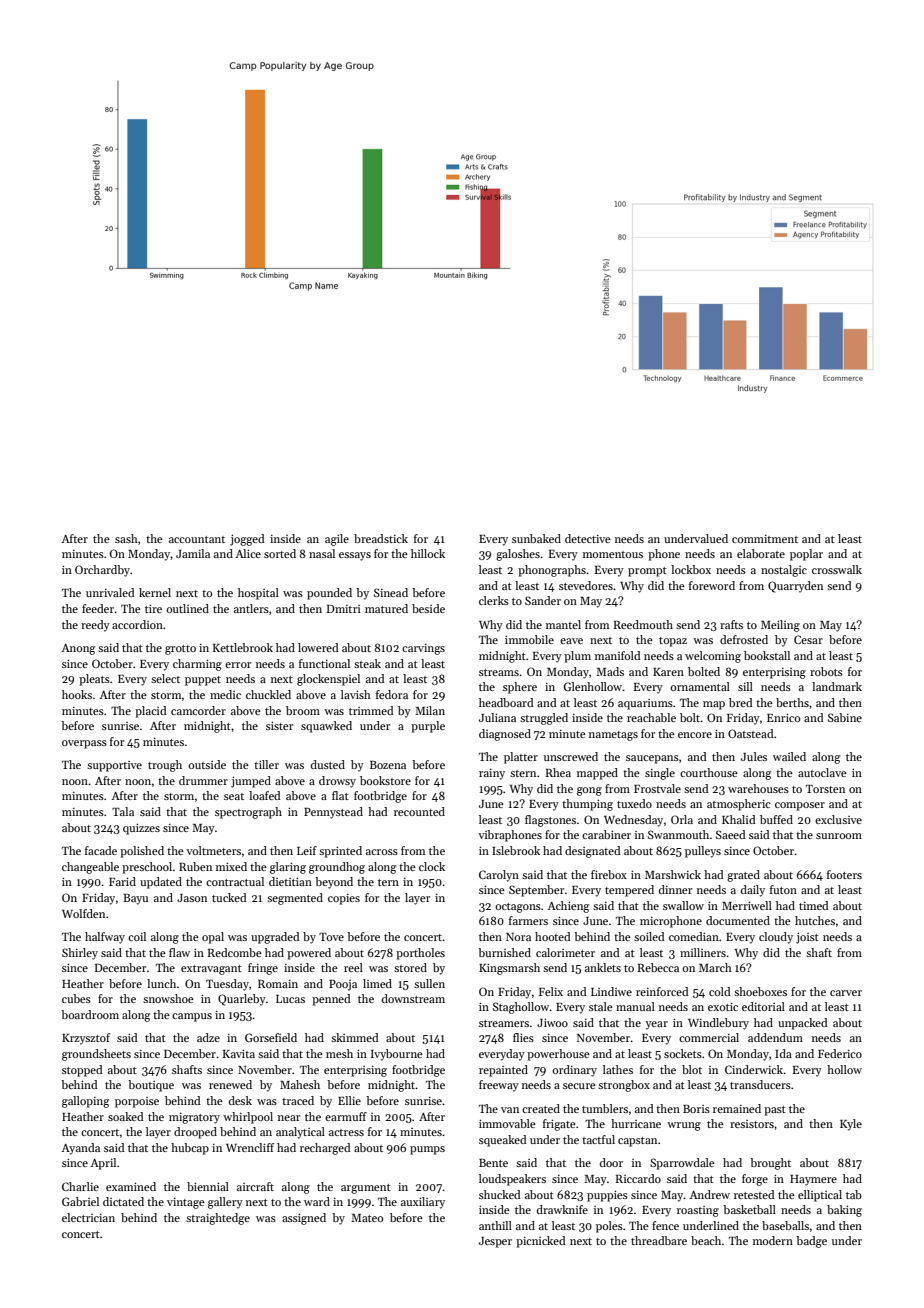 The height and width of the screenshot is (1308, 924). Describe the element at coordinates (765, 539) in the screenshot. I see `commitment` at that location.
